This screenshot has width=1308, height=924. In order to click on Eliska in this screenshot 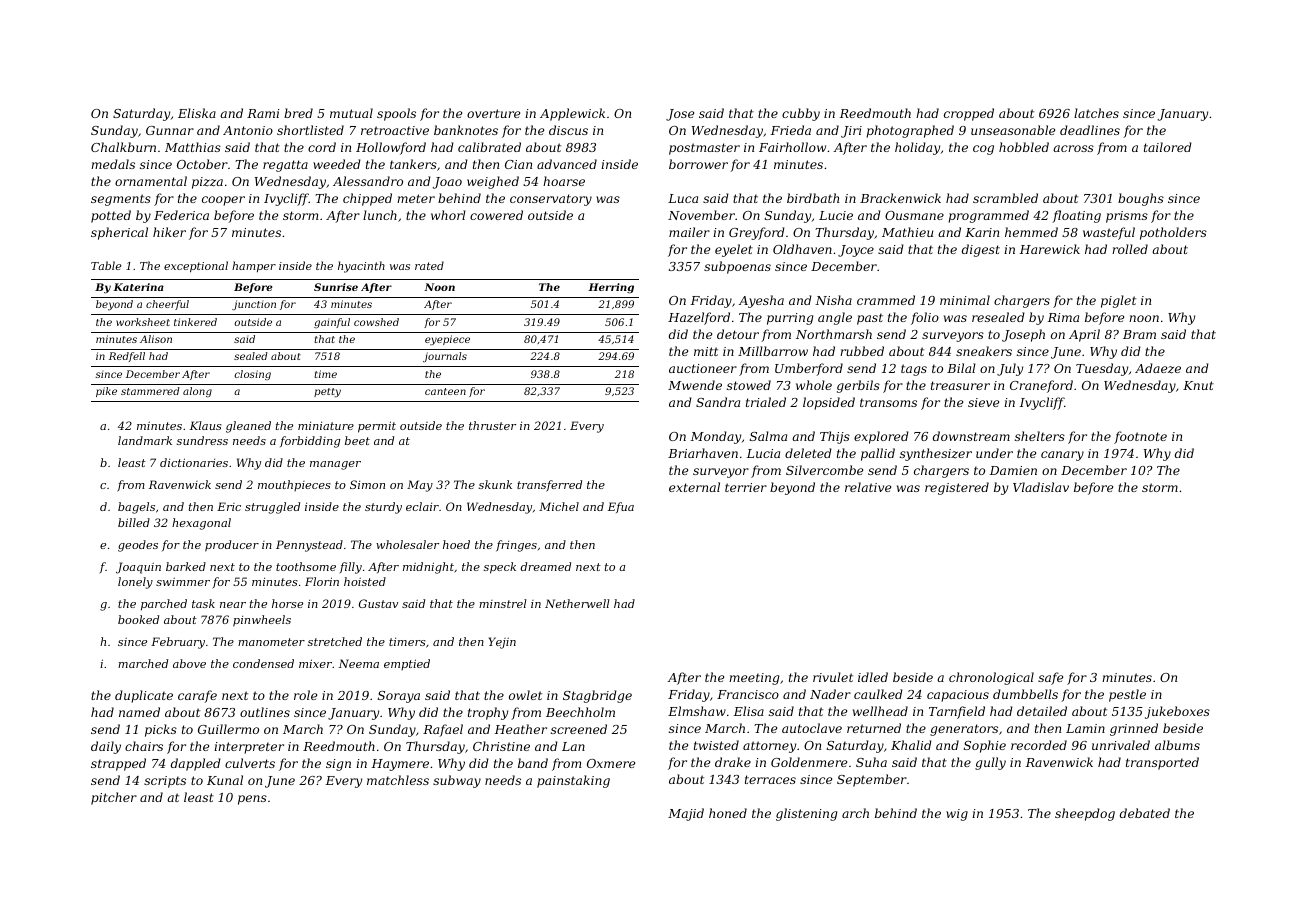, I will do `click(197, 113)`.
